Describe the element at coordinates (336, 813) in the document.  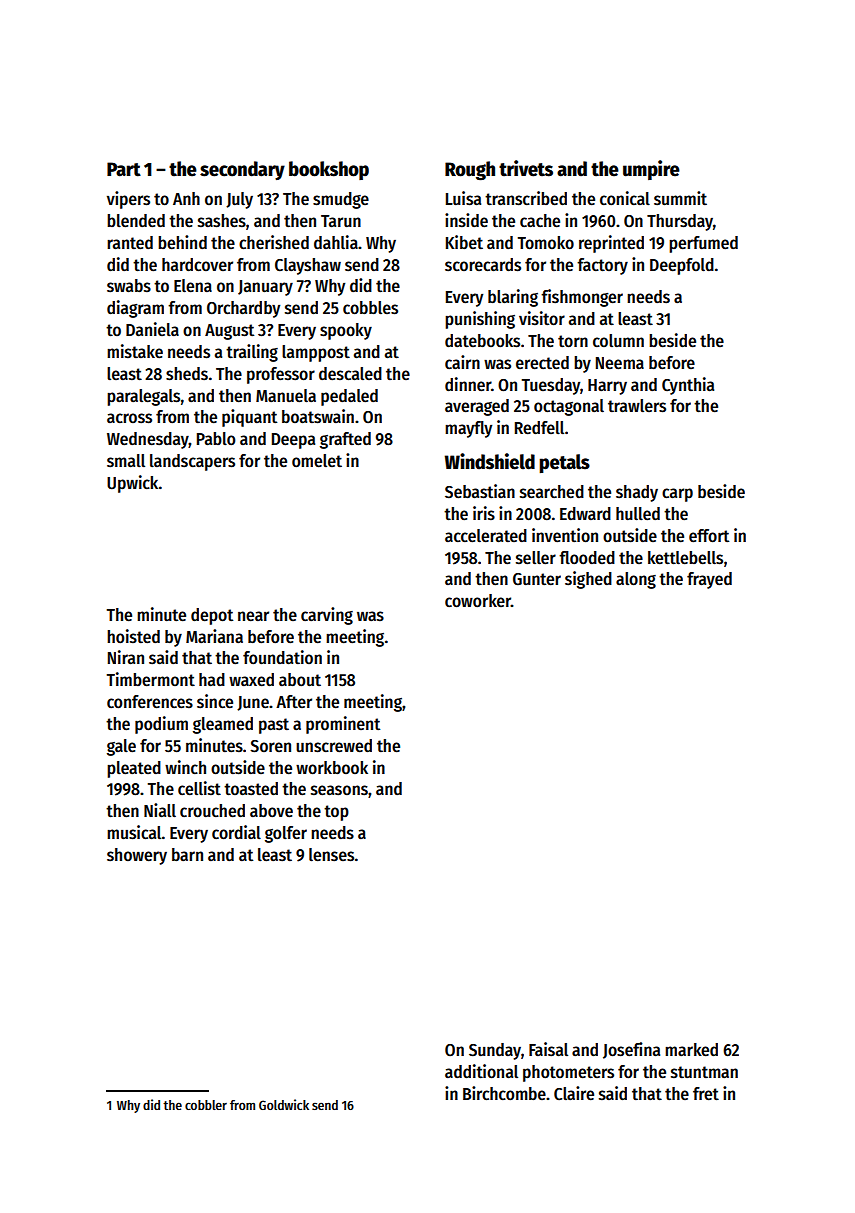
I see `top` at that location.
